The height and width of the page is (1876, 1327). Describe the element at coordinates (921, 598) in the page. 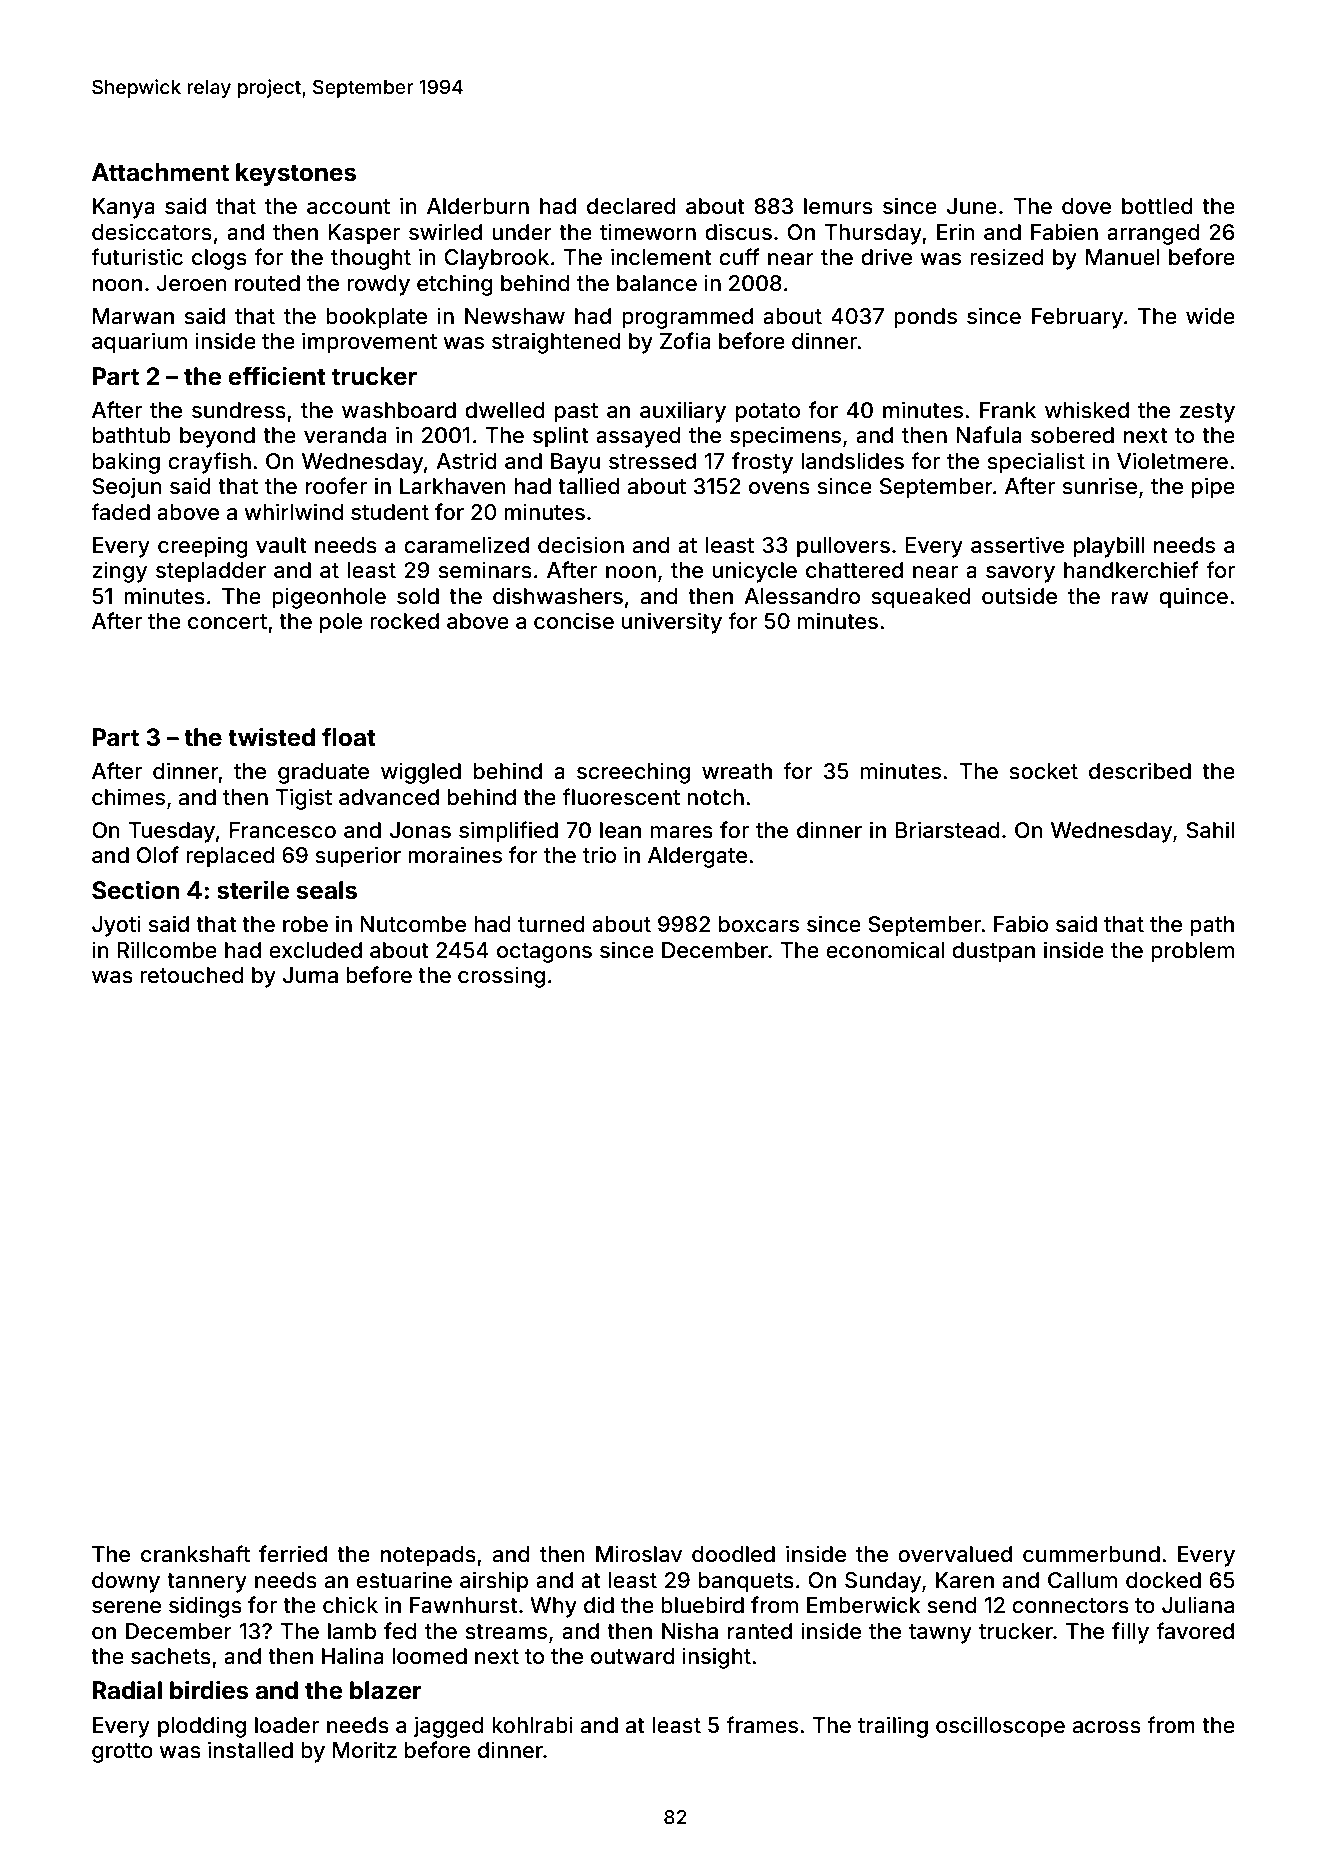

I see `squeaked` at that location.
